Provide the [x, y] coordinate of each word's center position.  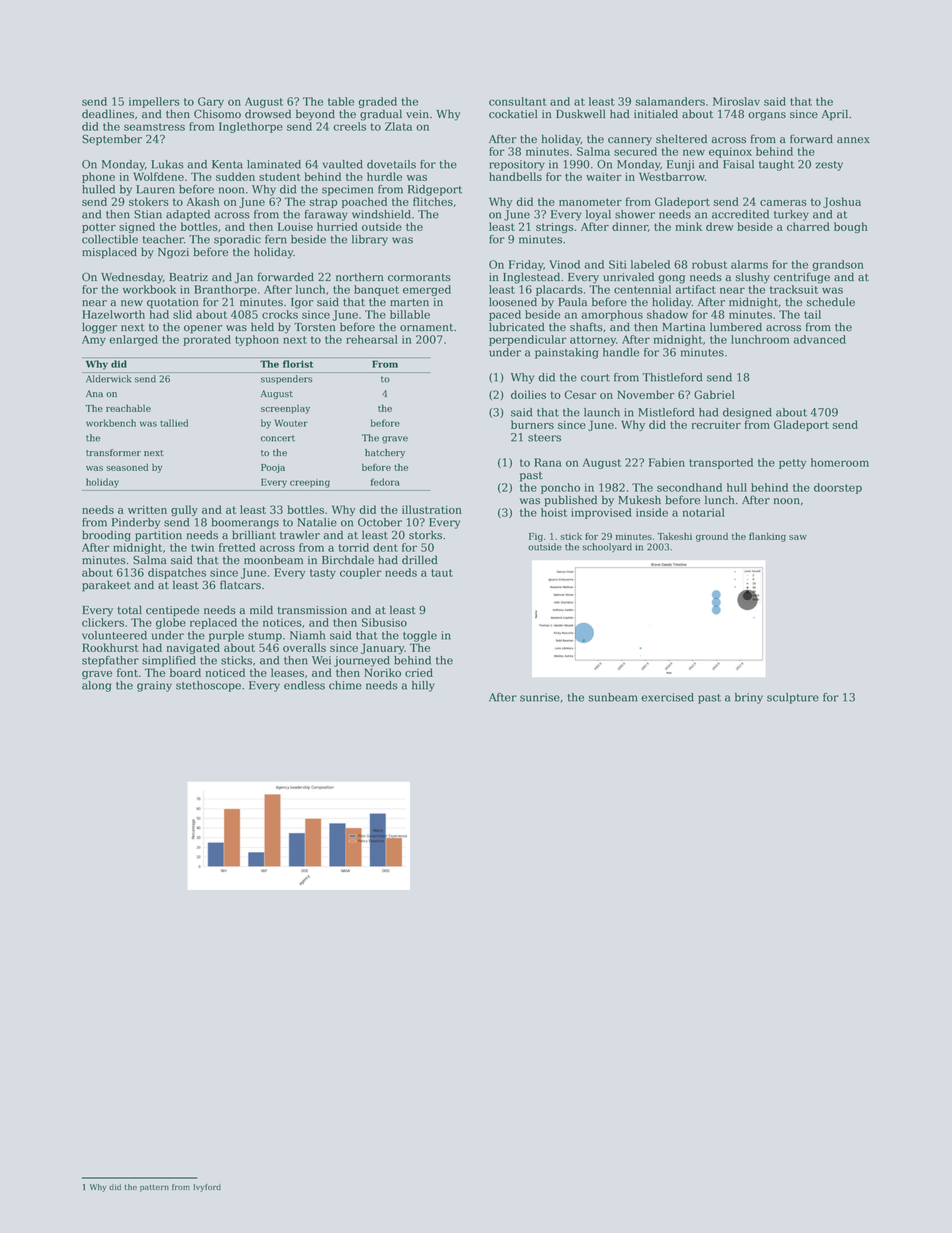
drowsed [268, 114]
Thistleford [672, 377]
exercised [667, 697]
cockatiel [513, 114]
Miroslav [736, 101]
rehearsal [372, 339]
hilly [423, 686]
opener [203, 329]
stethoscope [208, 686]
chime [345, 685]
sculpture [793, 698]
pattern [154, 1188]
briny [749, 698]
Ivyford [207, 1188]
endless [304, 685]
